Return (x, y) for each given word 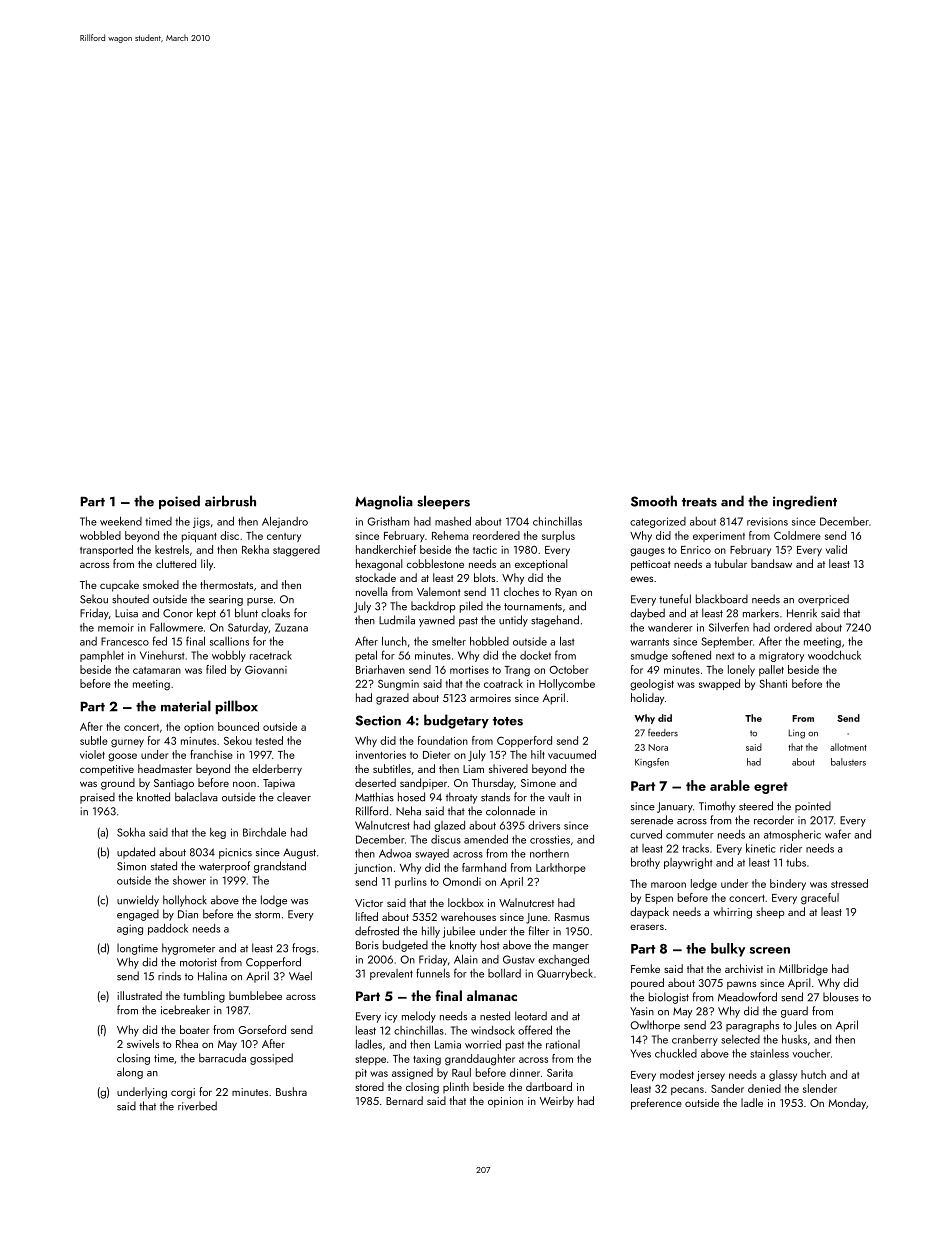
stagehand (555, 621)
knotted (153, 797)
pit (361, 1074)
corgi (183, 1093)
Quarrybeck (565, 974)
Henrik (802, 613)
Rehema (450, 535)
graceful (820, 899)
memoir (116, 627)
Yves (641, 1053)
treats (699, 502)
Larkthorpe (561, 868)
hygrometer (188, 949)
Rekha (255, 549)
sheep (770, 913)
